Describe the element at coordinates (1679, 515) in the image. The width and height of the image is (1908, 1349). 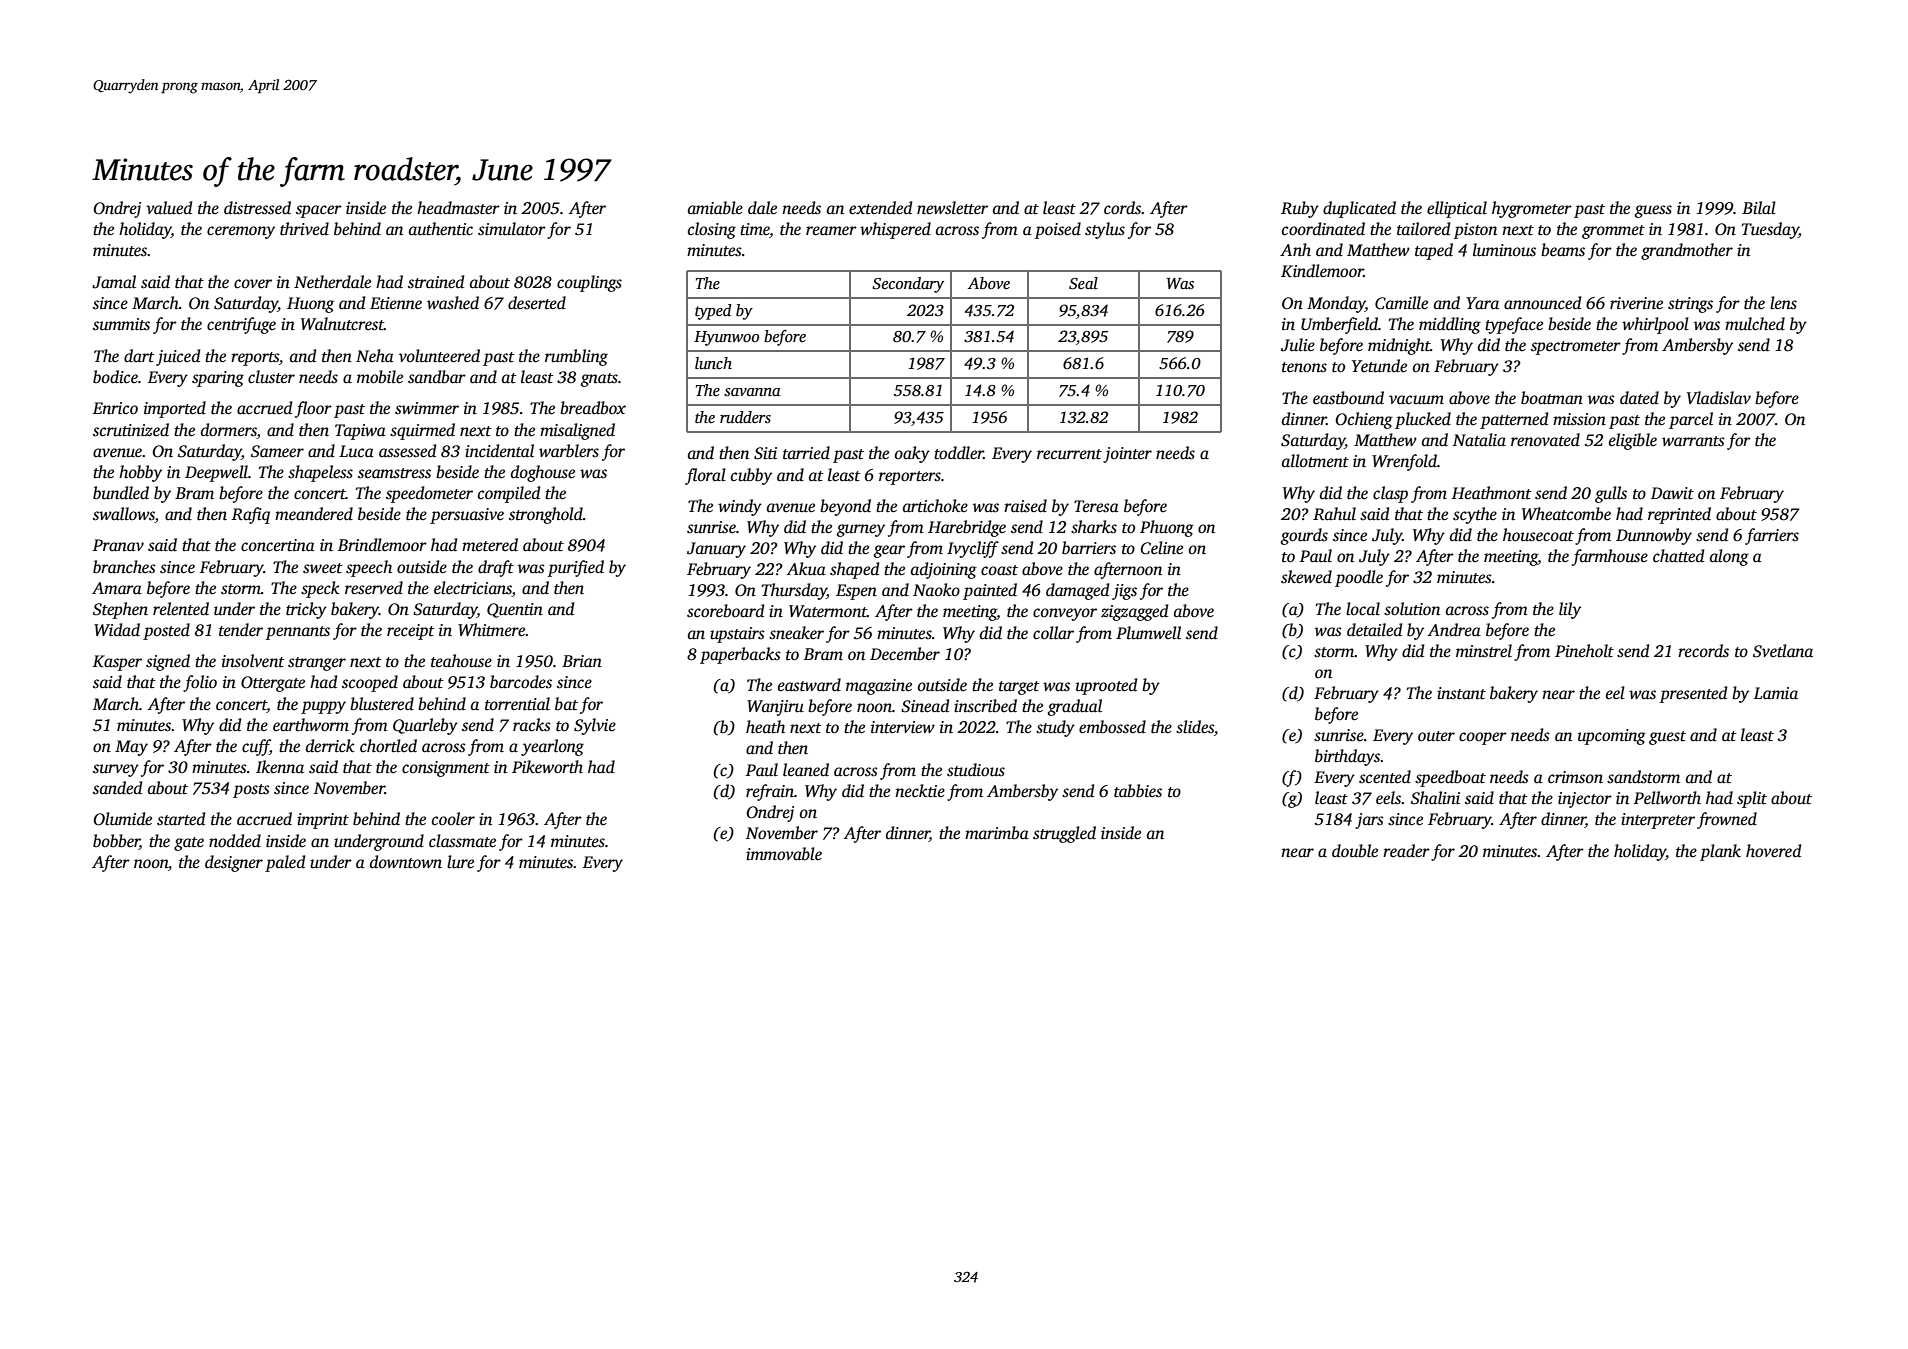
I see `reprinted` at that location.
